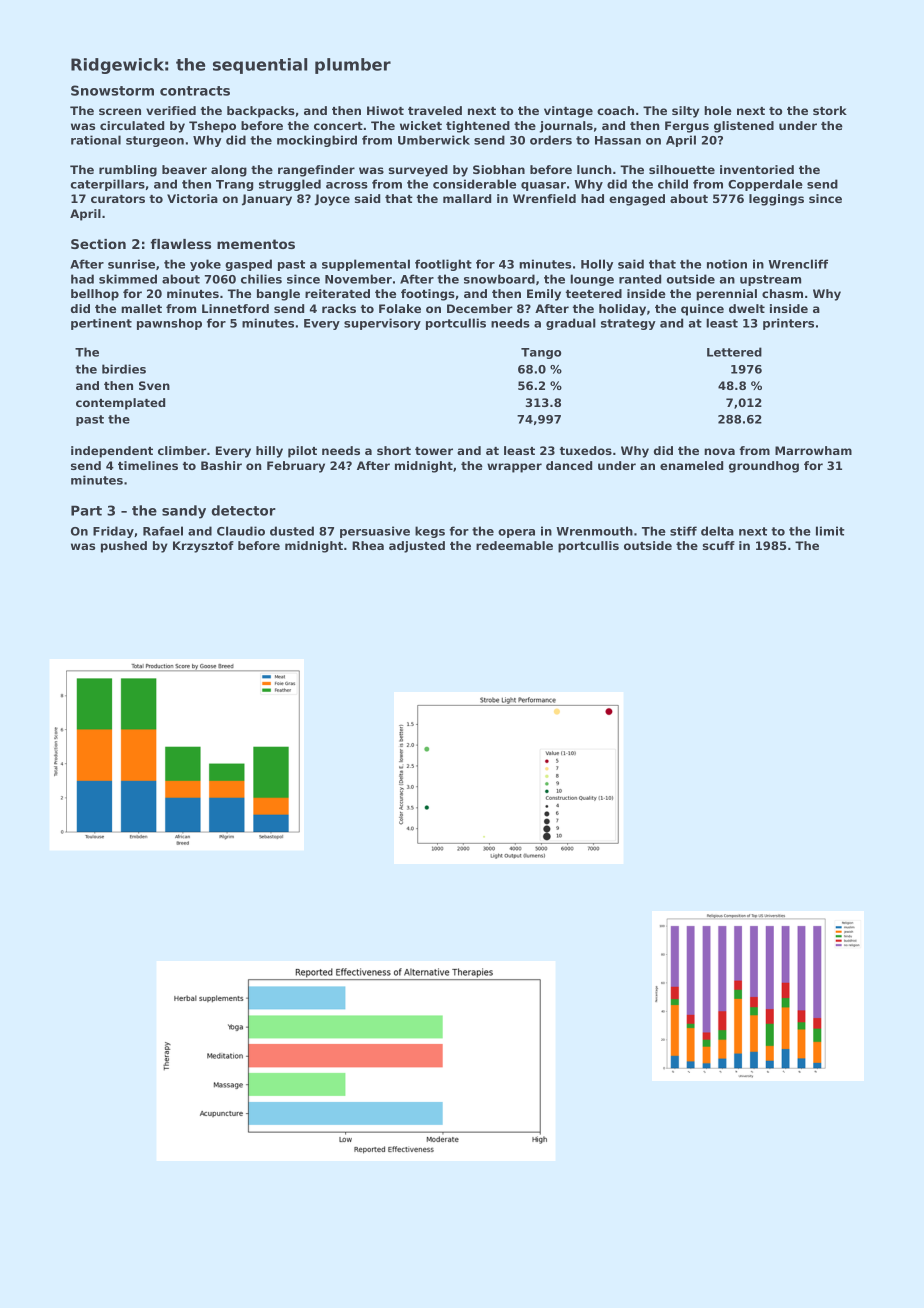 Image resolution: width=924 pixels, height=1308 pixels. What do you see at coordinates (734, 352) in the screenshot?
I see `Lettered` at bounding box center [734, 352].
